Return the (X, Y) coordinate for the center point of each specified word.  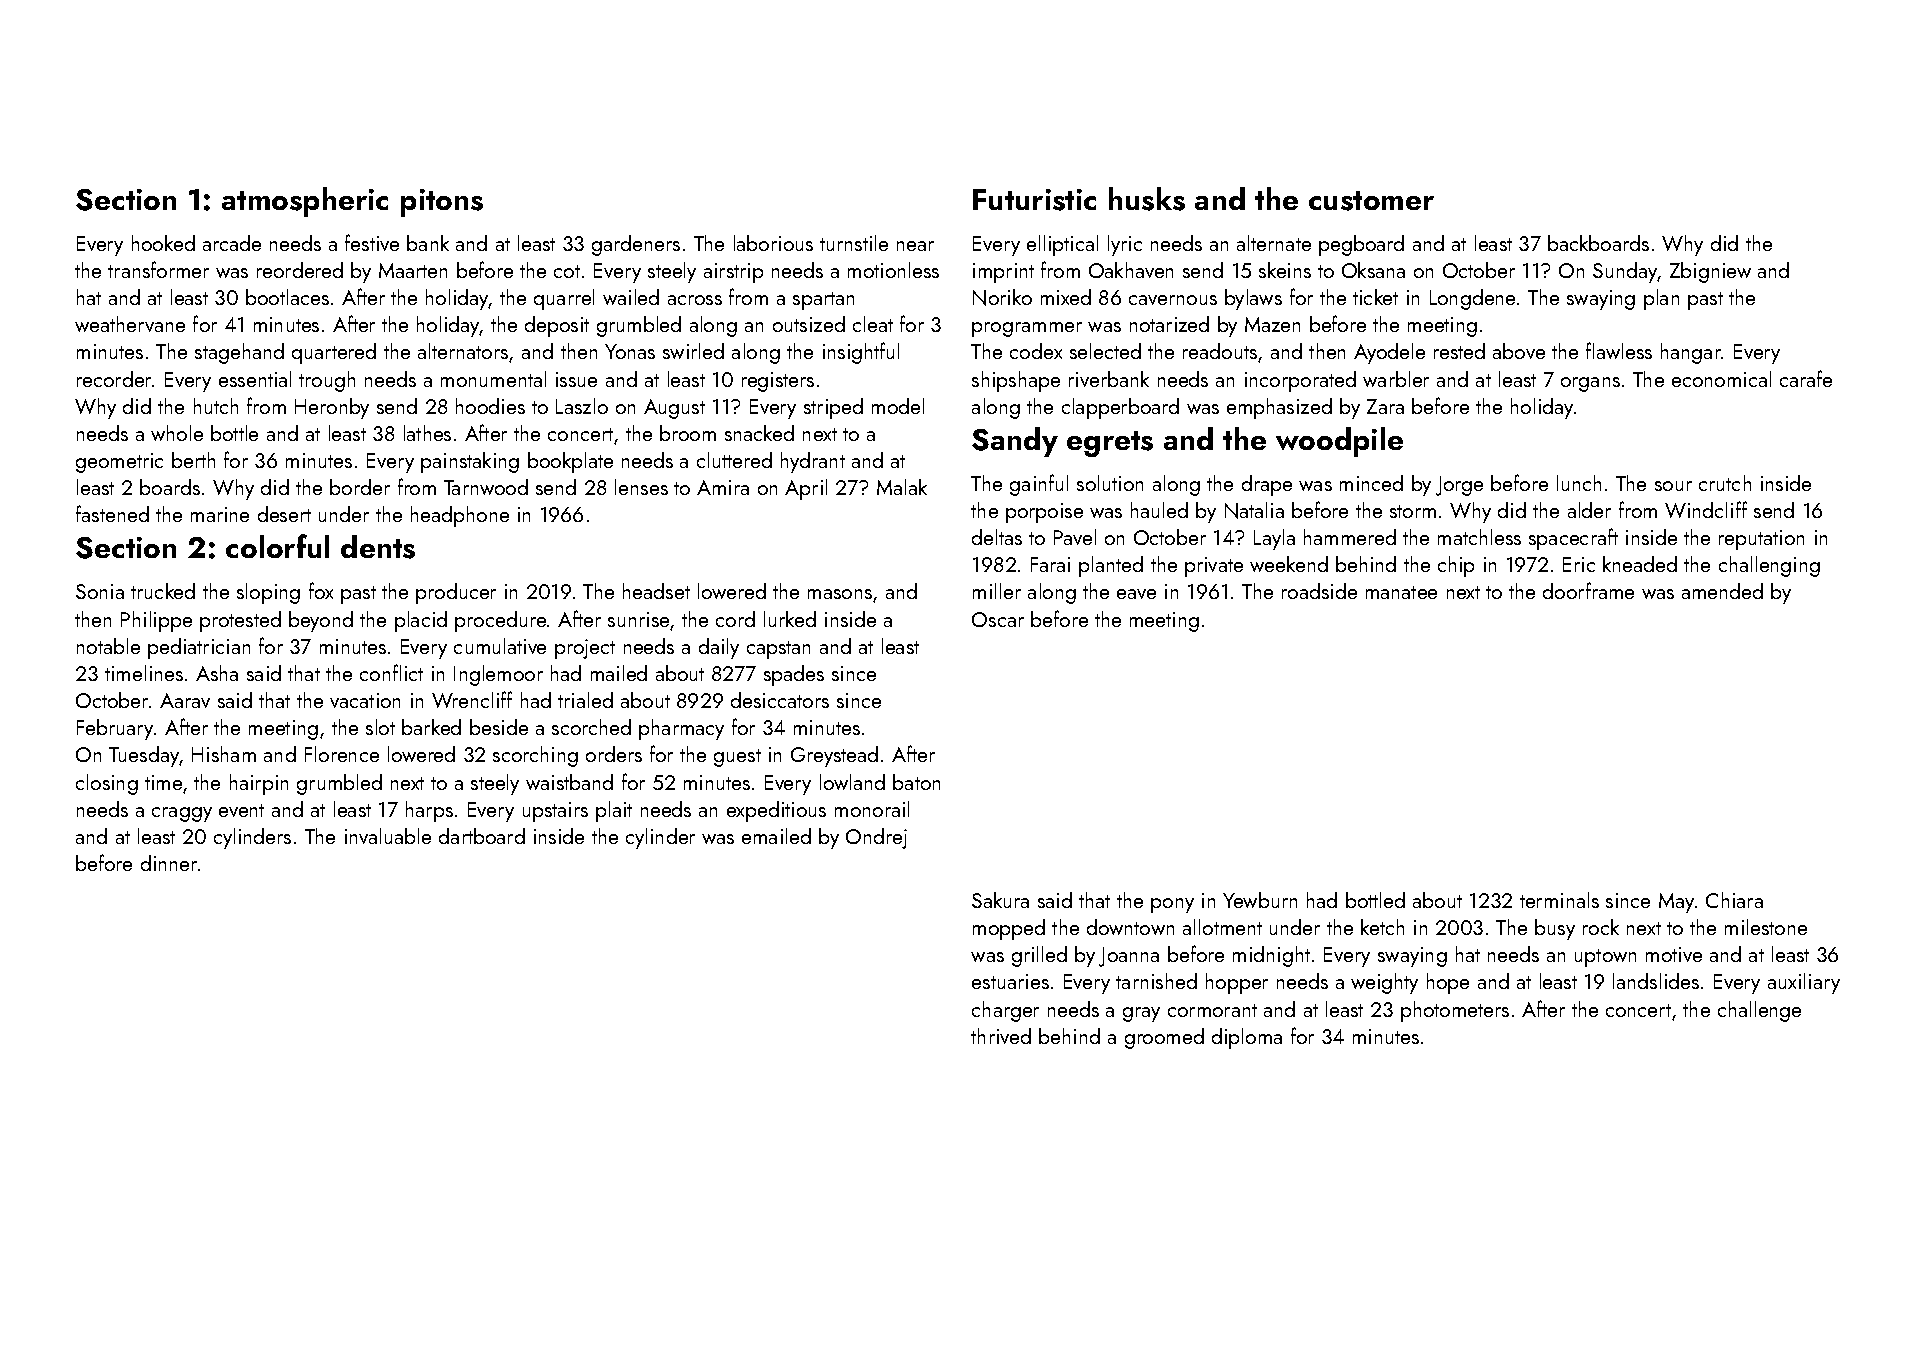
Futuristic (1034, 200)
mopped (1009, 929)
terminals (1559, 900)
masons (840, 594)
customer (1371, 201)
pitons (442, 203)
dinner (169, 863)
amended (1722, 591)
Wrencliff (472, 699)
